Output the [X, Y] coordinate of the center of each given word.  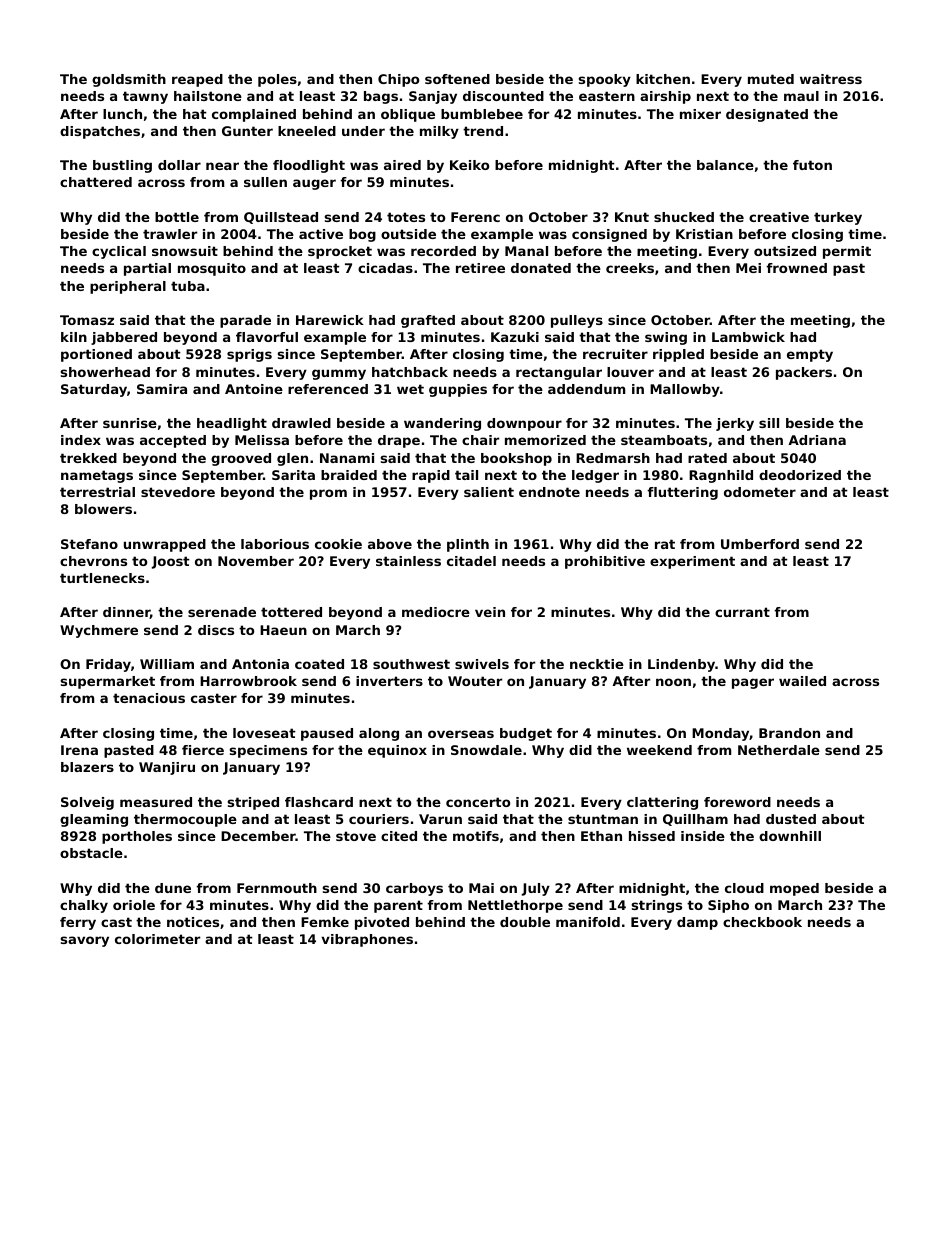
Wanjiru [167, 768]
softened [457, 79]
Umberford [760, 544]
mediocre [436, 612]
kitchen [663, 79]
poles [277, 80]
